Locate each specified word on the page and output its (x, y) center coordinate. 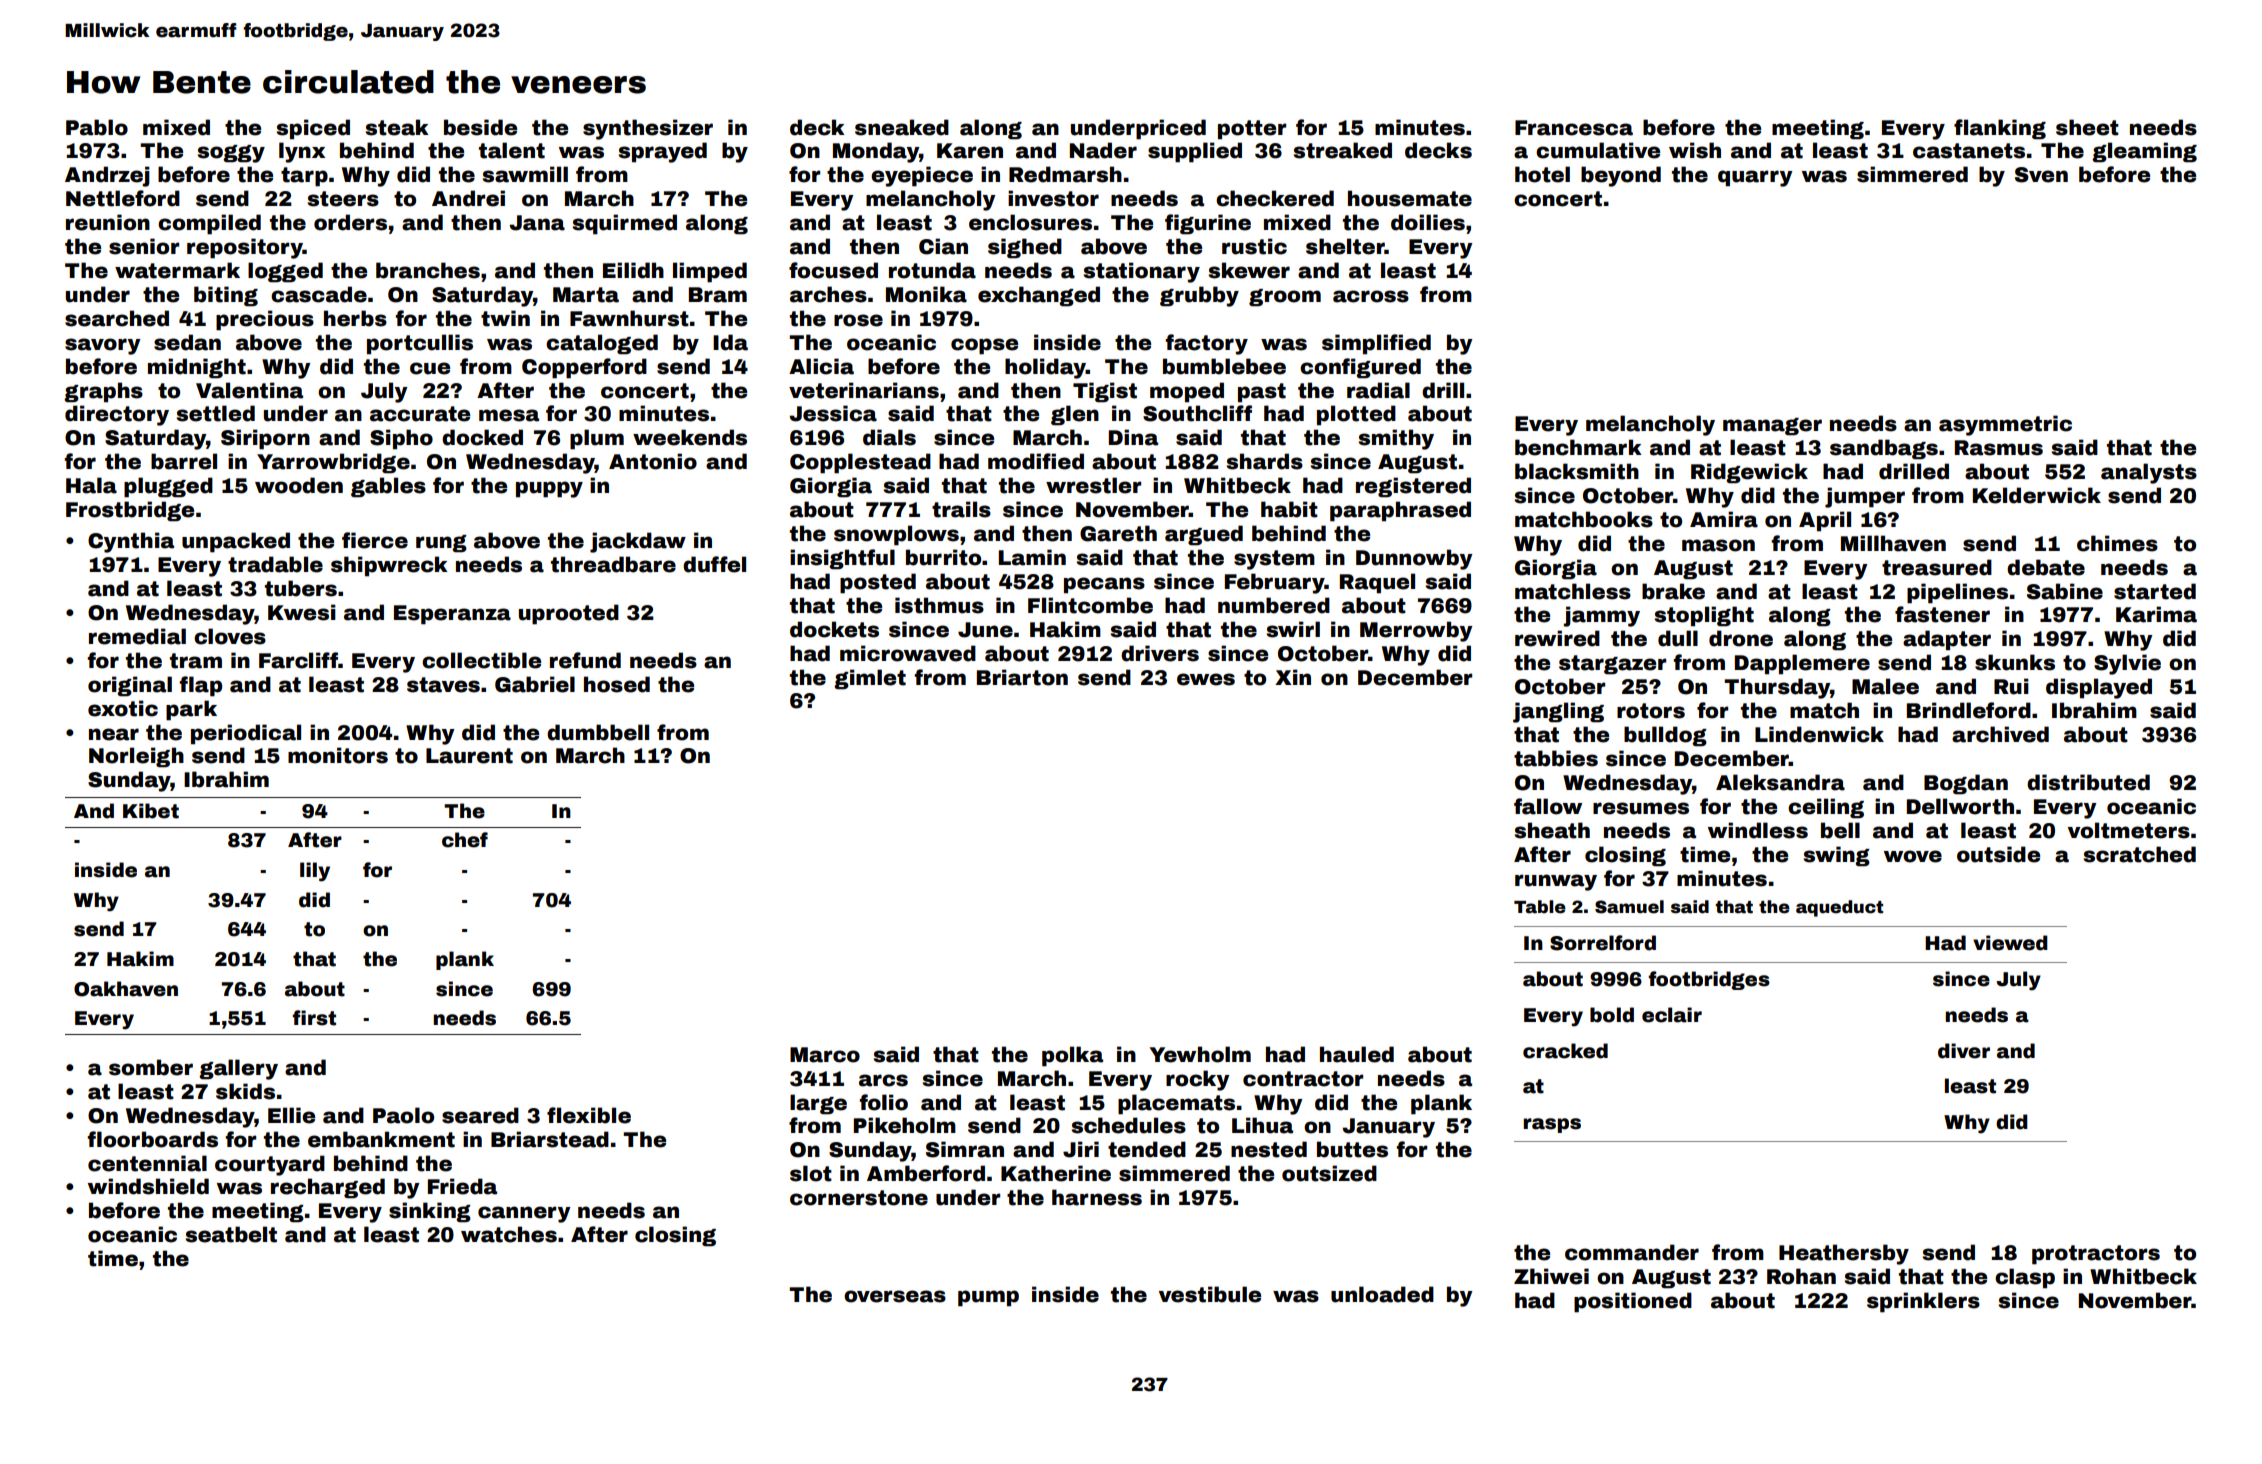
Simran (965, 1149)
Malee (1885, 686)
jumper (1865, 497)
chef (465, 840)
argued (1204, 535)
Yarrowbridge (333, 463)
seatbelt (231, 1234)
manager (1772, 427)
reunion (108, 222)
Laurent (469, 756)
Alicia (821, 366)
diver (1964, 1051)
